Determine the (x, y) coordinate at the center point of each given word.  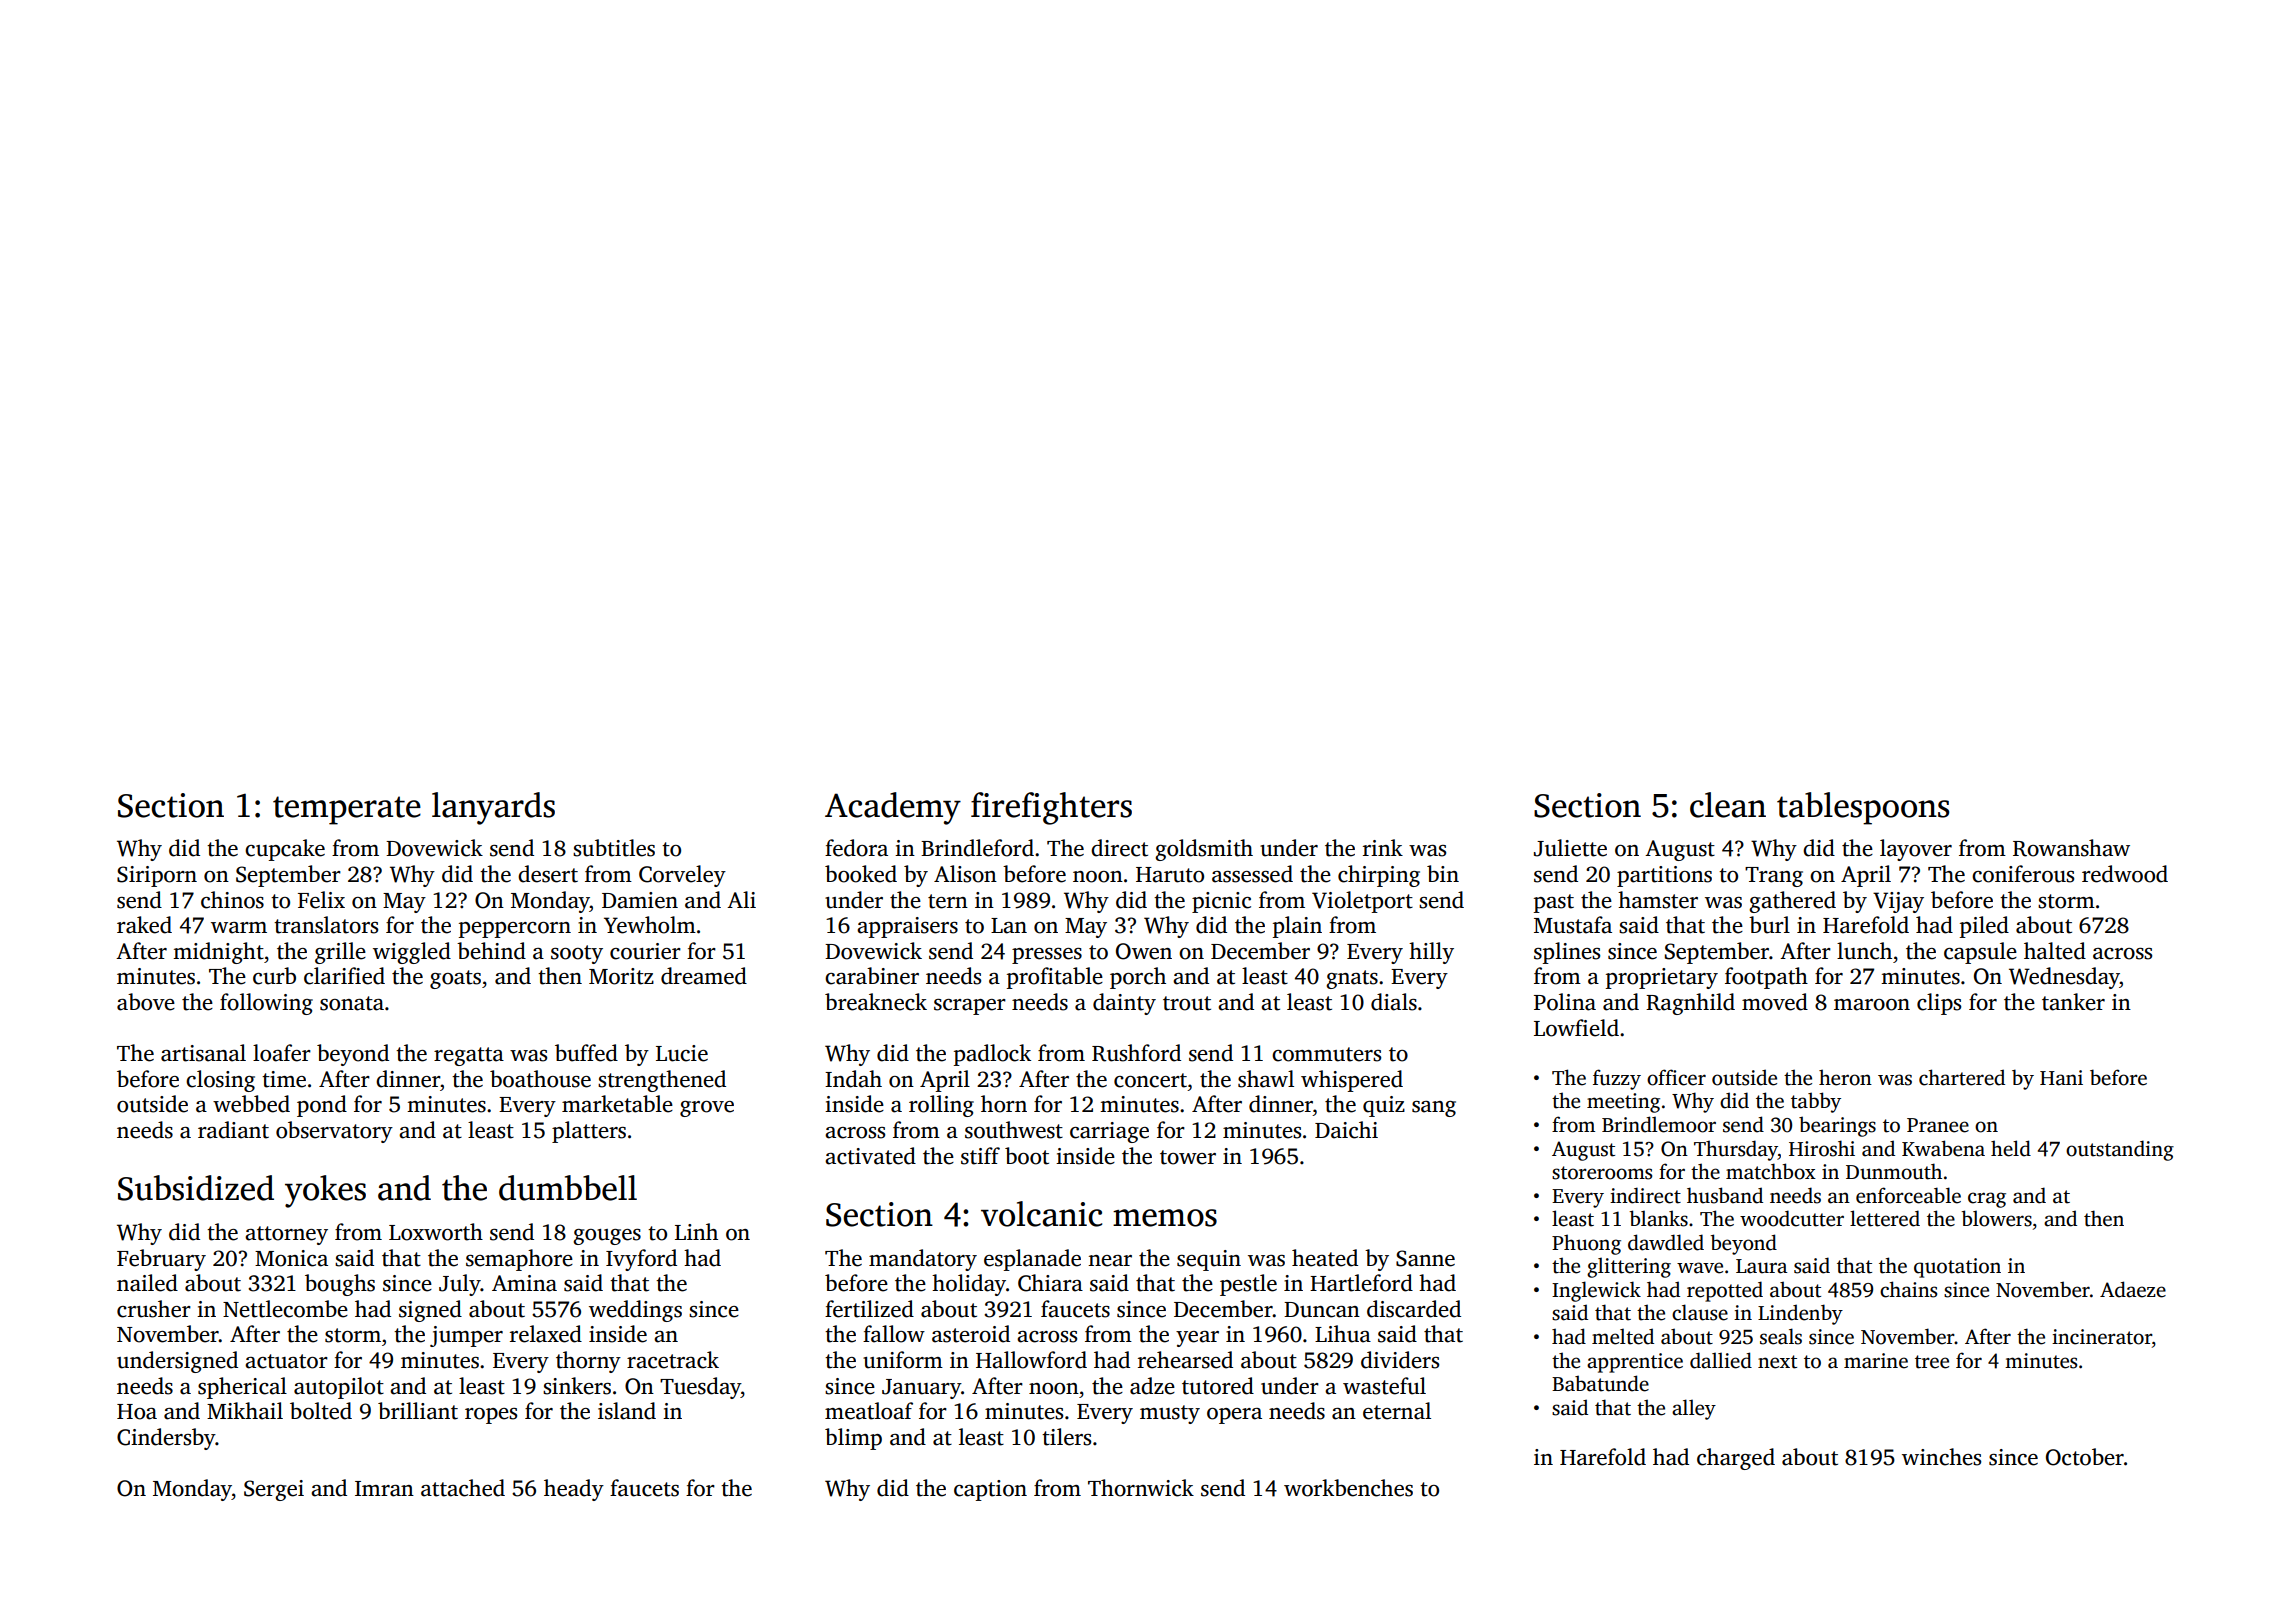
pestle (1248, 1285)
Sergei (274, 1490)
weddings (635, 1311)
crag (1987, 1200)
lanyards (493, 808)
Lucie (682, 1053)
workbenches (1348, 1488)
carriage (1109, 1132)
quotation (1957, 1268)
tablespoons (1863, 808)
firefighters (1051, 808)
